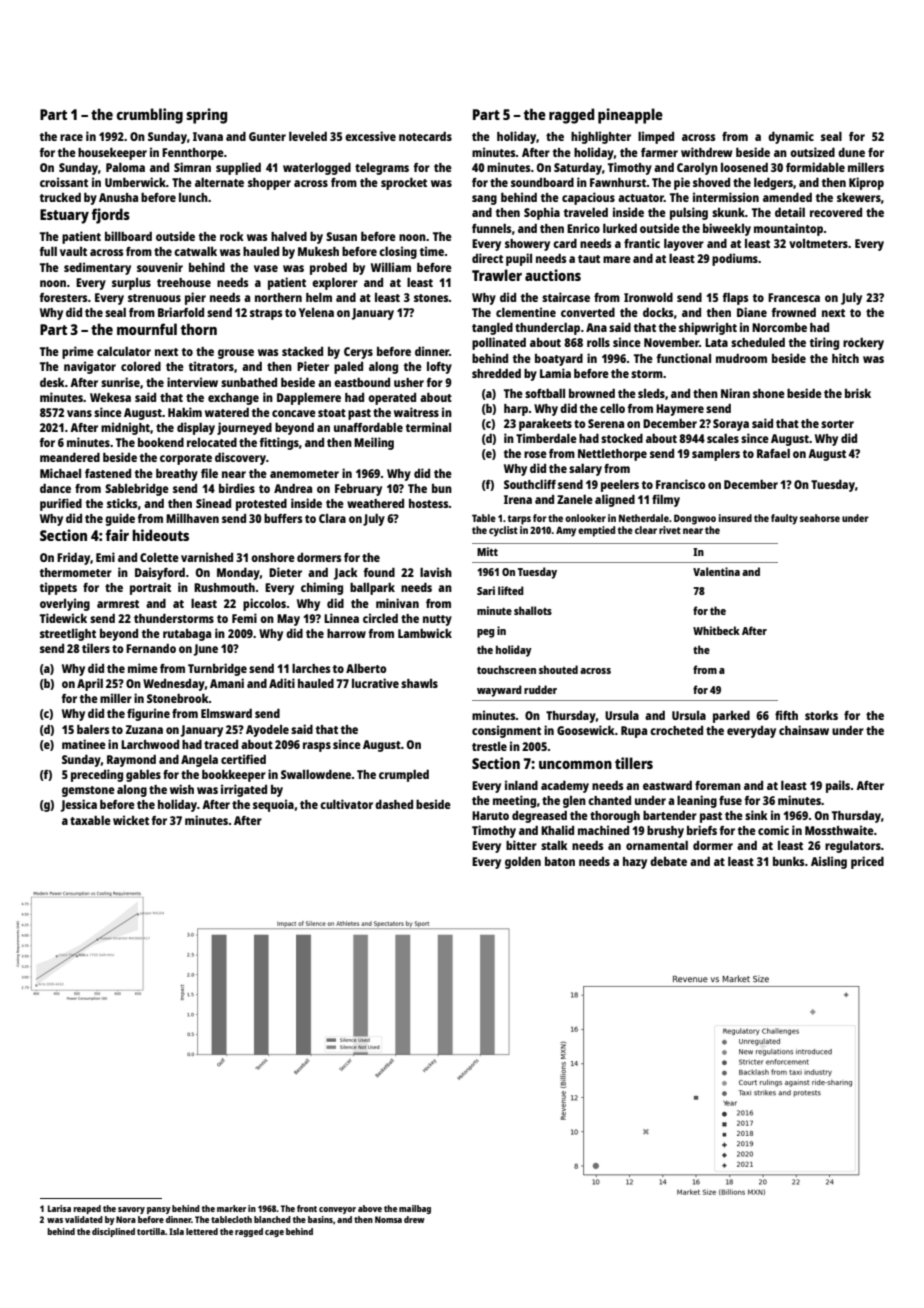  What do you see at coordinates (415, 1209) in the image?
I see `mailbag` at bounding box center [415, 1209].
